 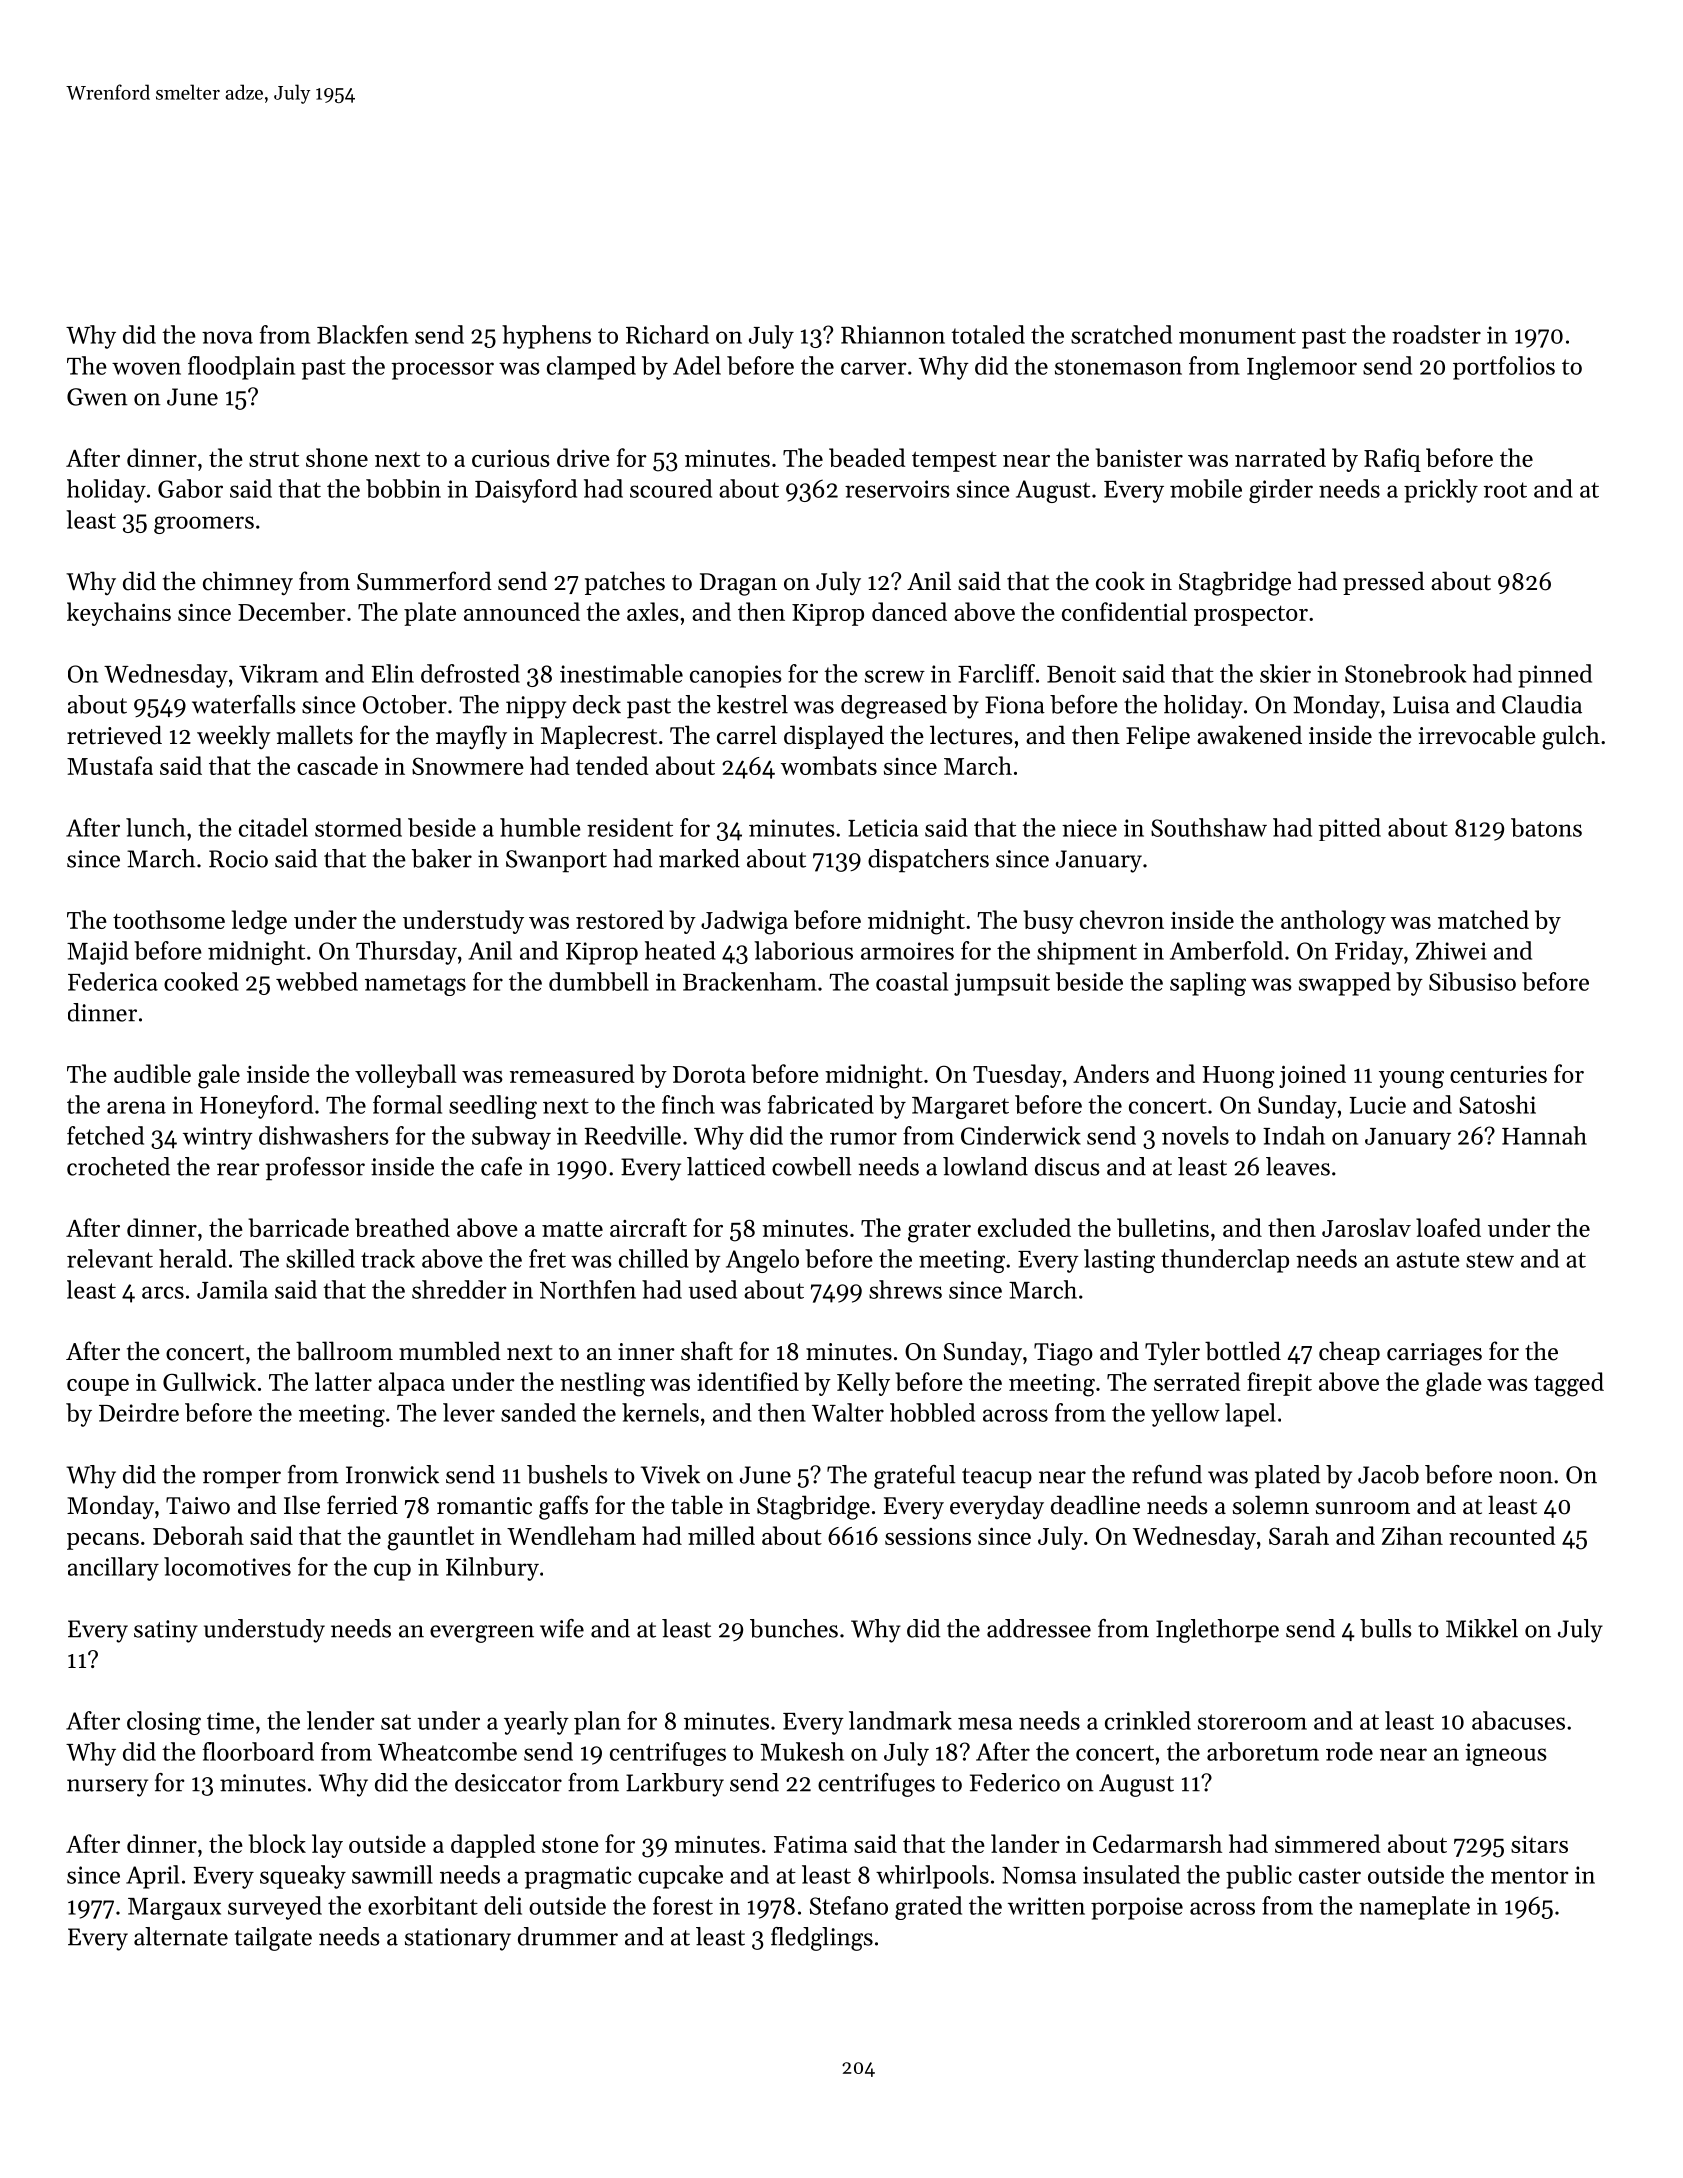 What do you see at coordinates (181, 1936) in the screenshot?
I see `alternate` at bounding box center [181, 1936].
